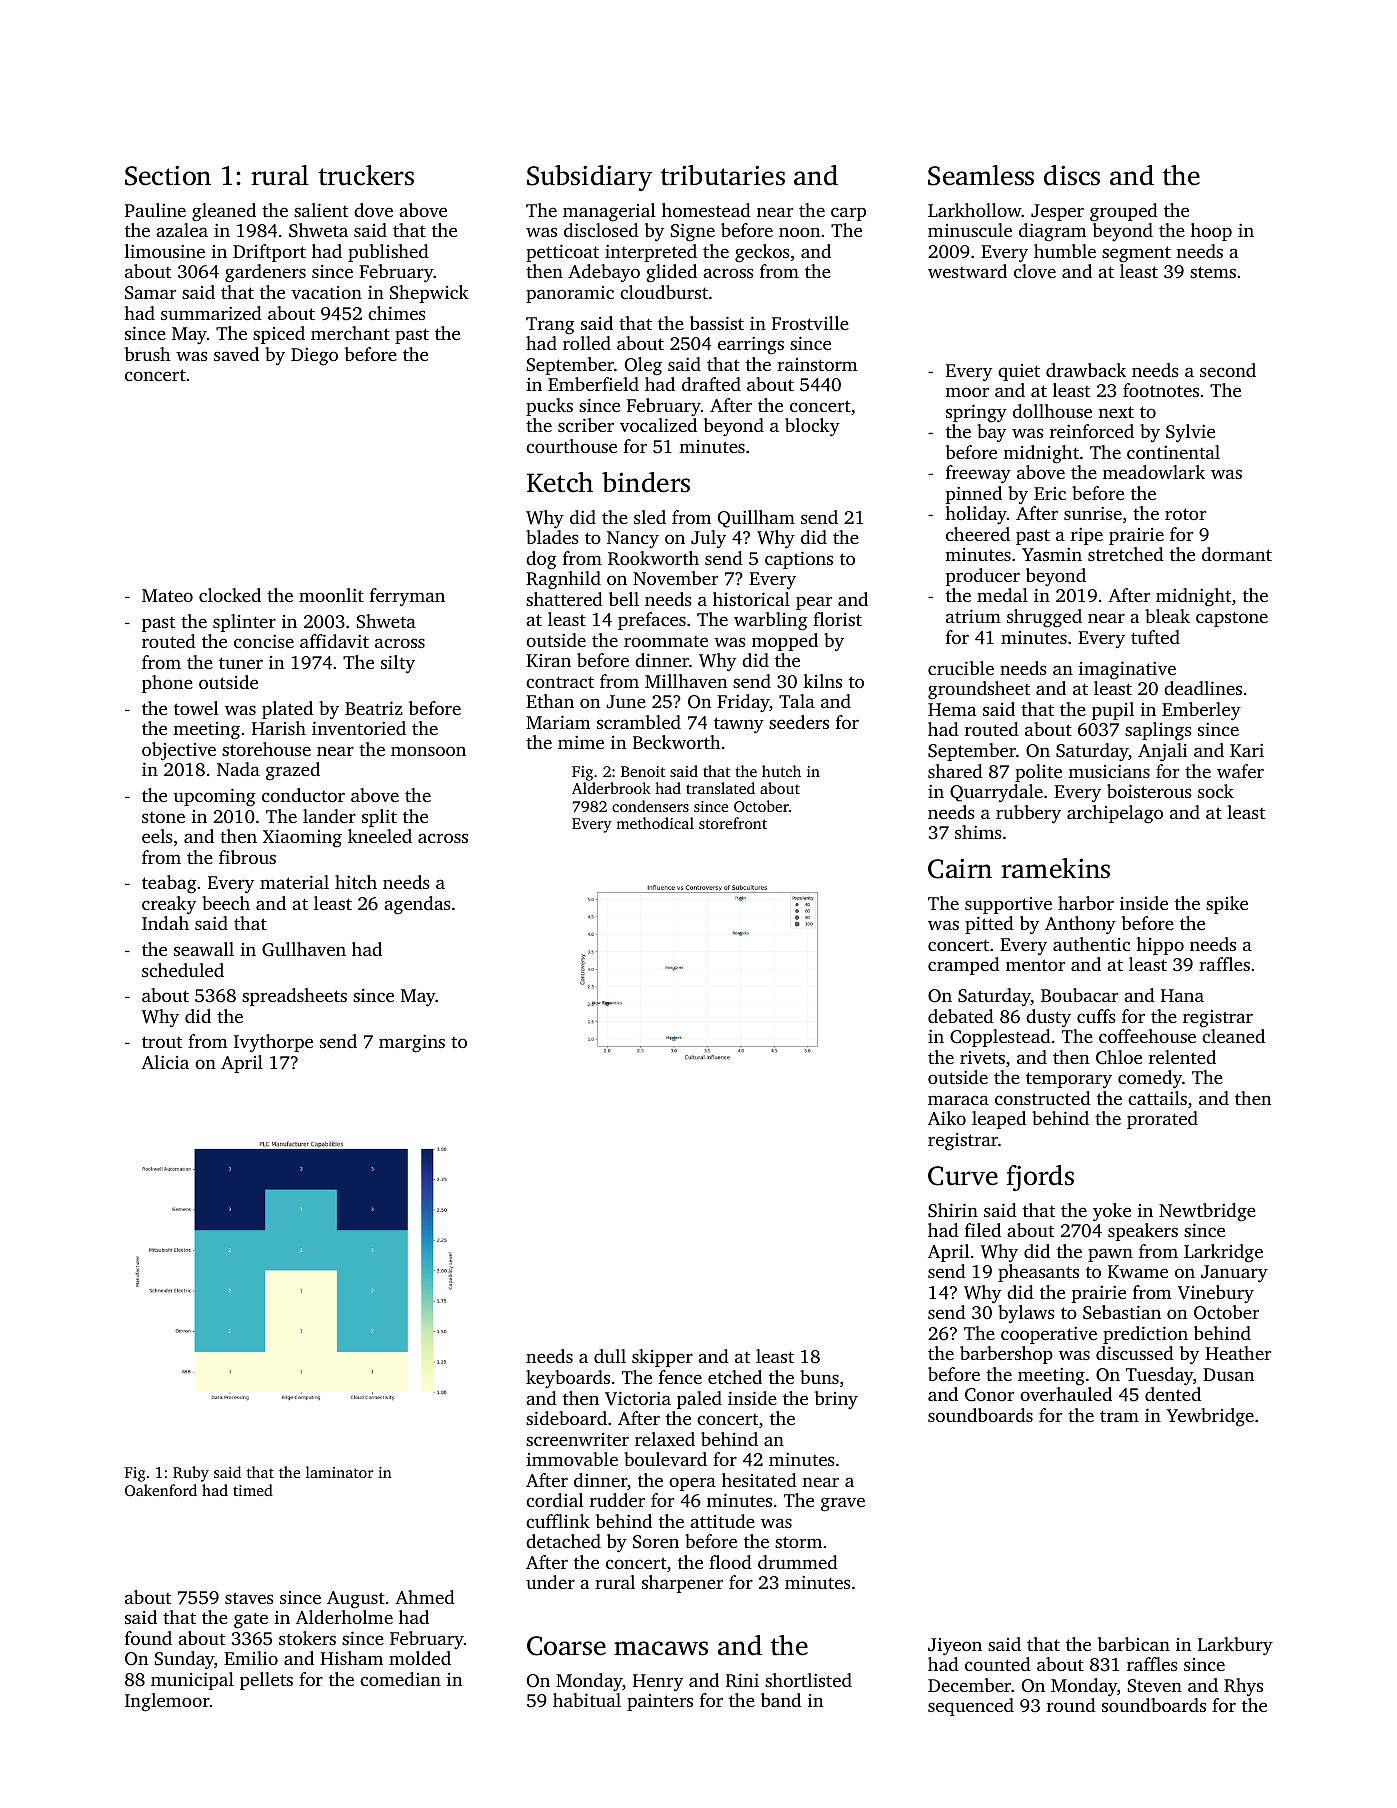 Image resolution: width=1397 pixels, height=1808 pixels. What do you see at coordinates (1072, 175) in the screenshot?
I see `discs` at bounding box center [1072, 175].
